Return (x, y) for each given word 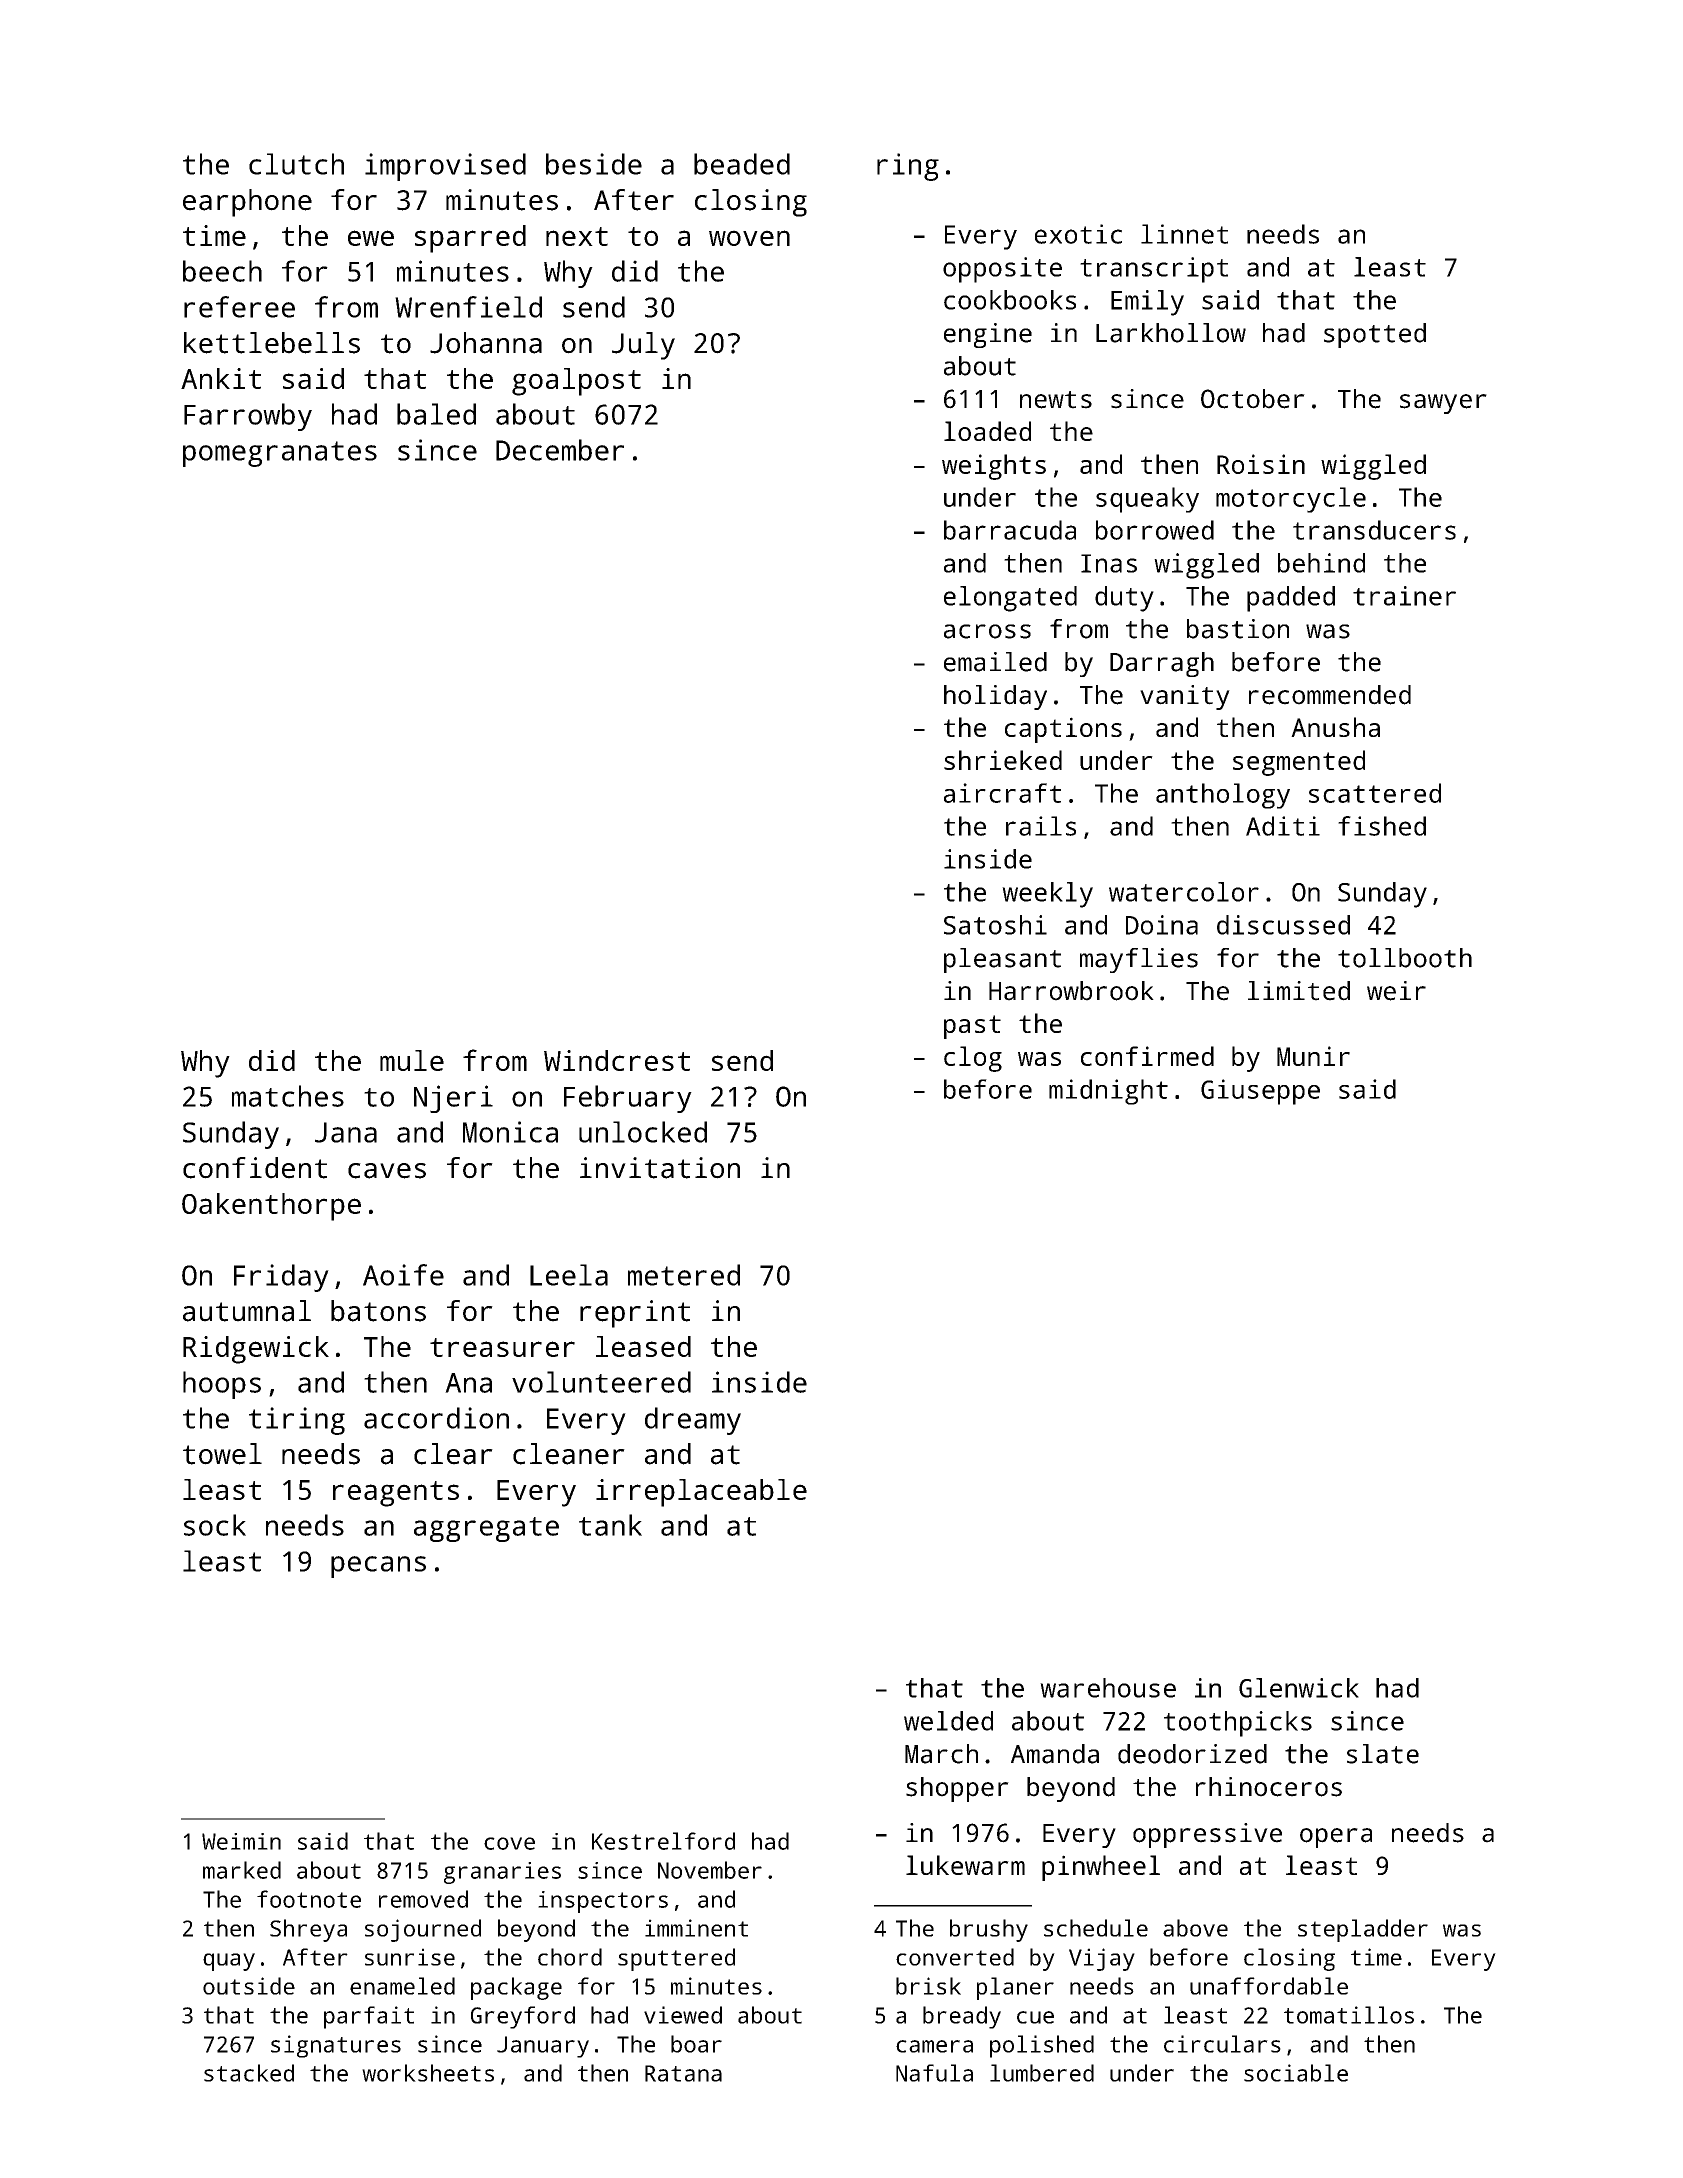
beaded (742, 164)
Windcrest (617, 1060)
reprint (635, 1314)
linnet (1184, 234)
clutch (296, 164)
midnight (1108, 1092)
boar (696, 2044)
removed (423, 1899)
